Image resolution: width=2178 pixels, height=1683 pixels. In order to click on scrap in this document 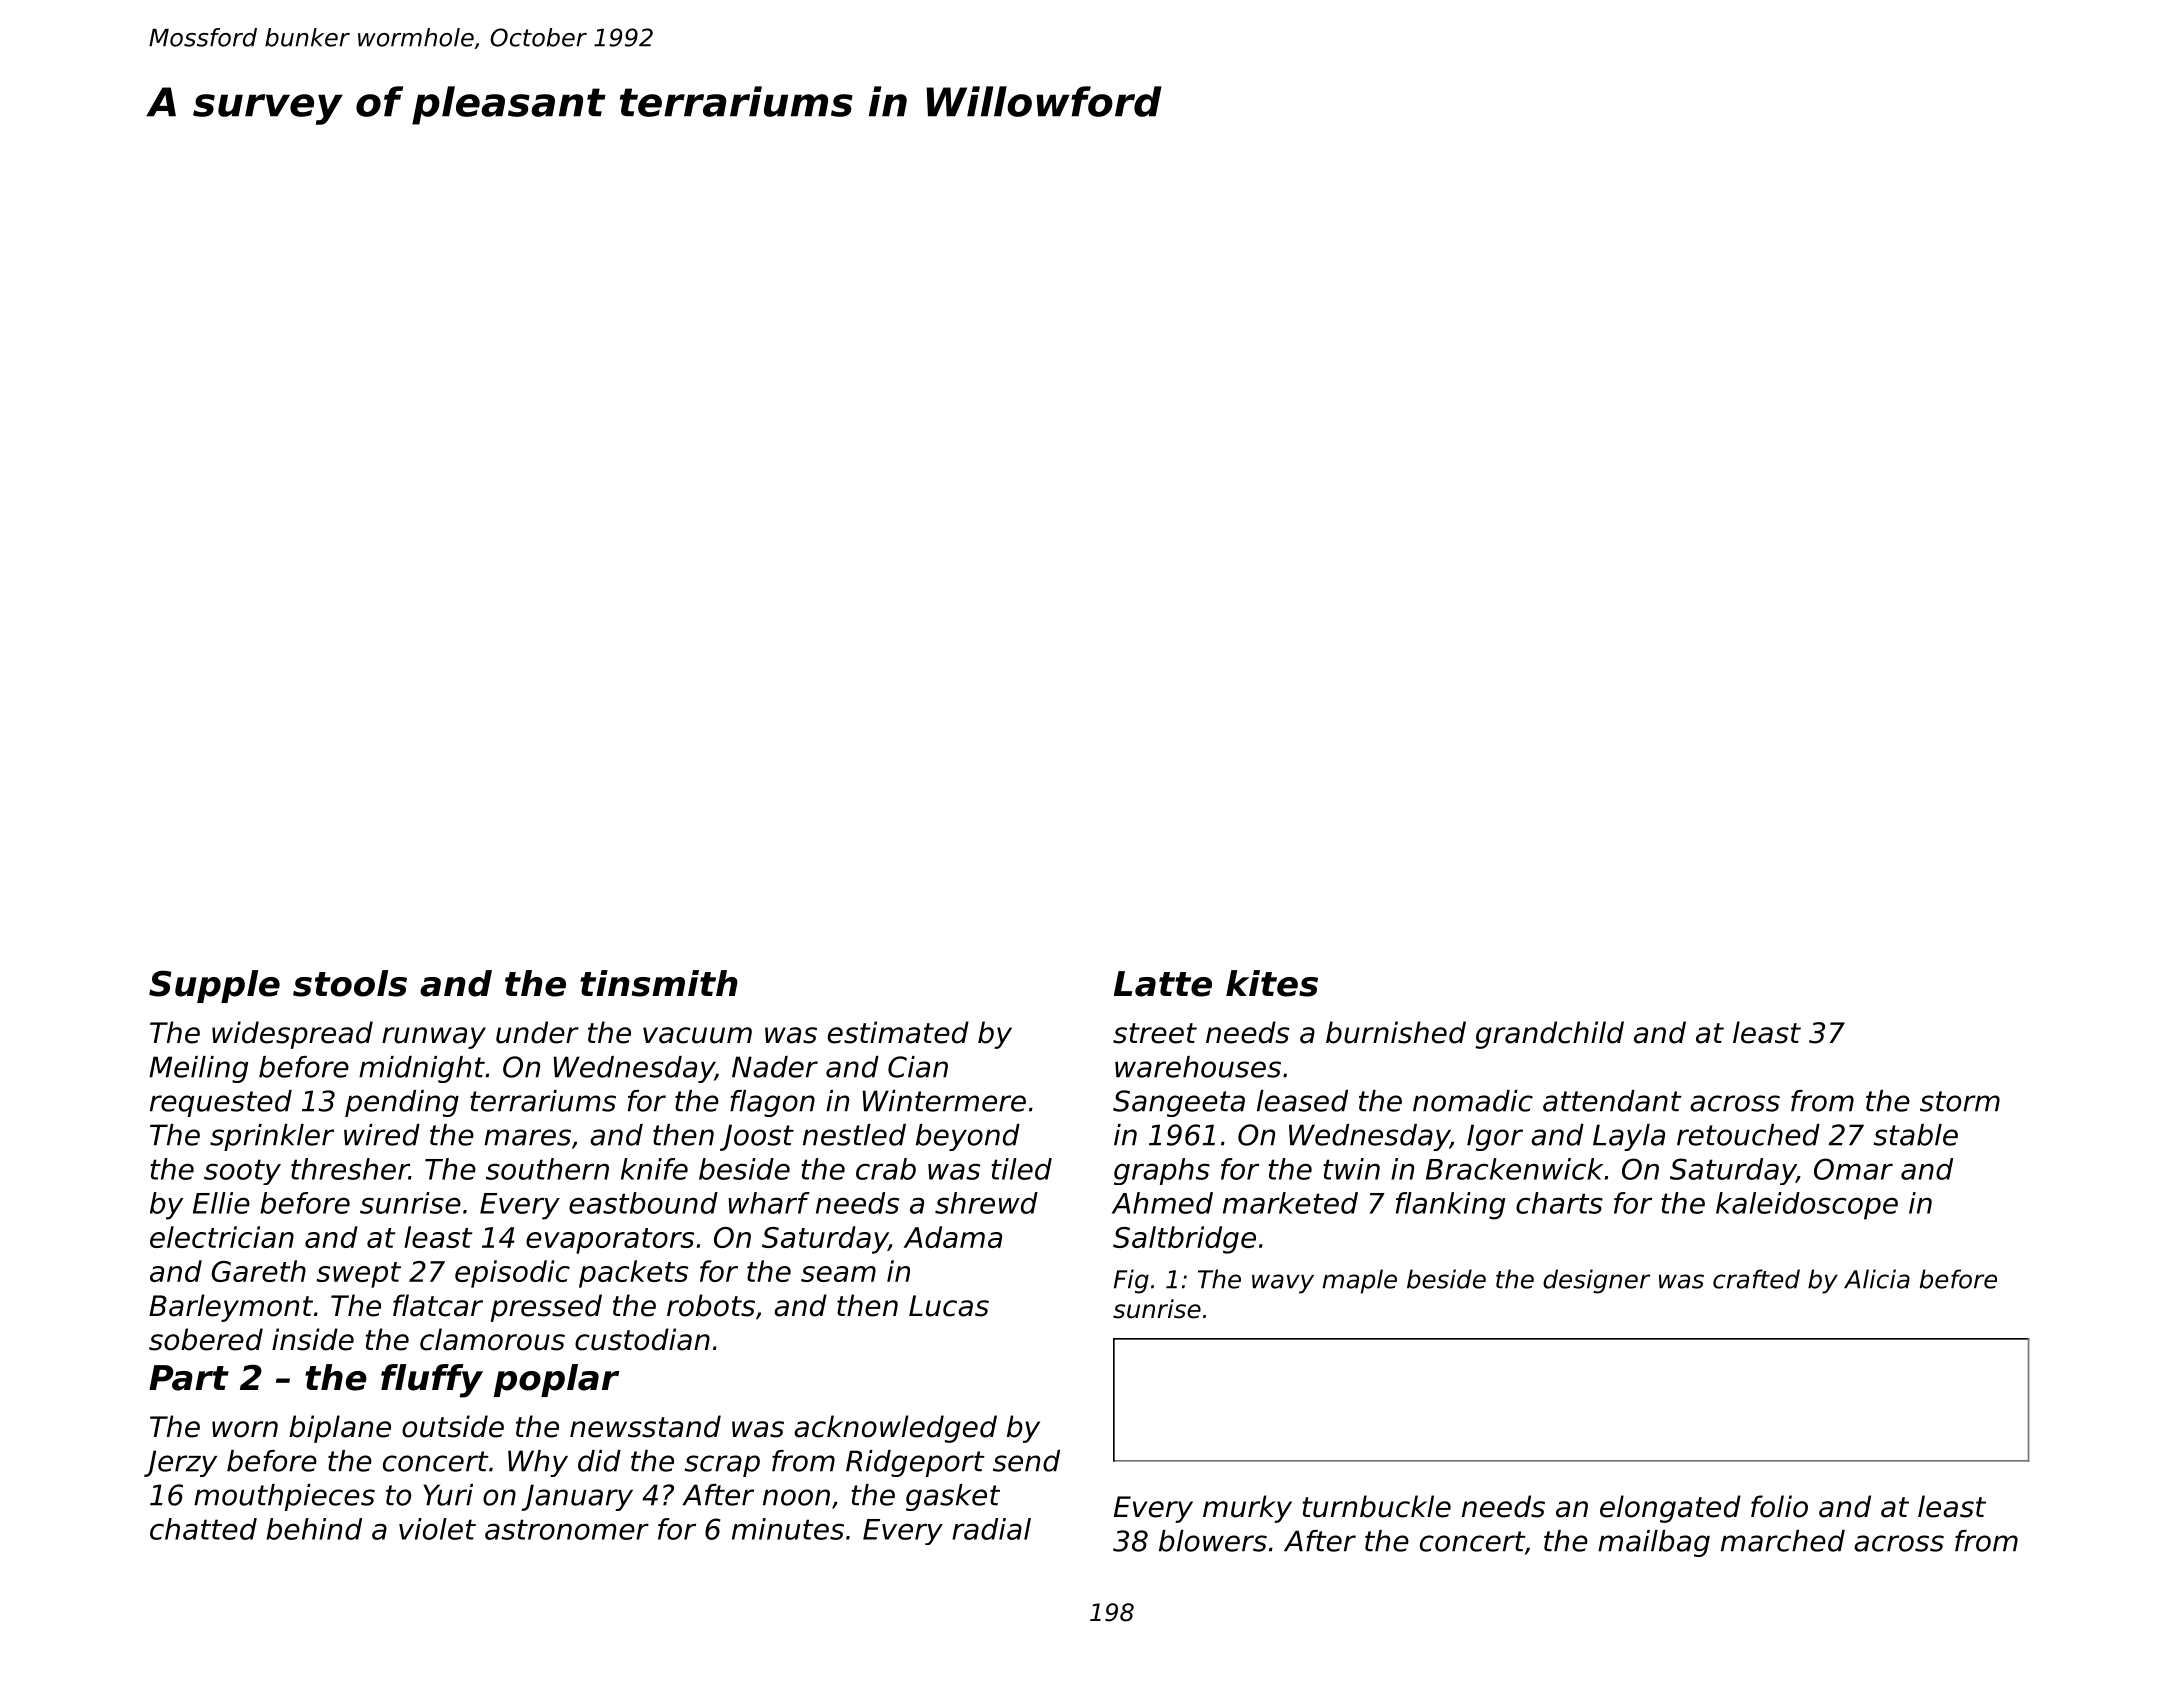, I will do `click(722, 1466)`.
